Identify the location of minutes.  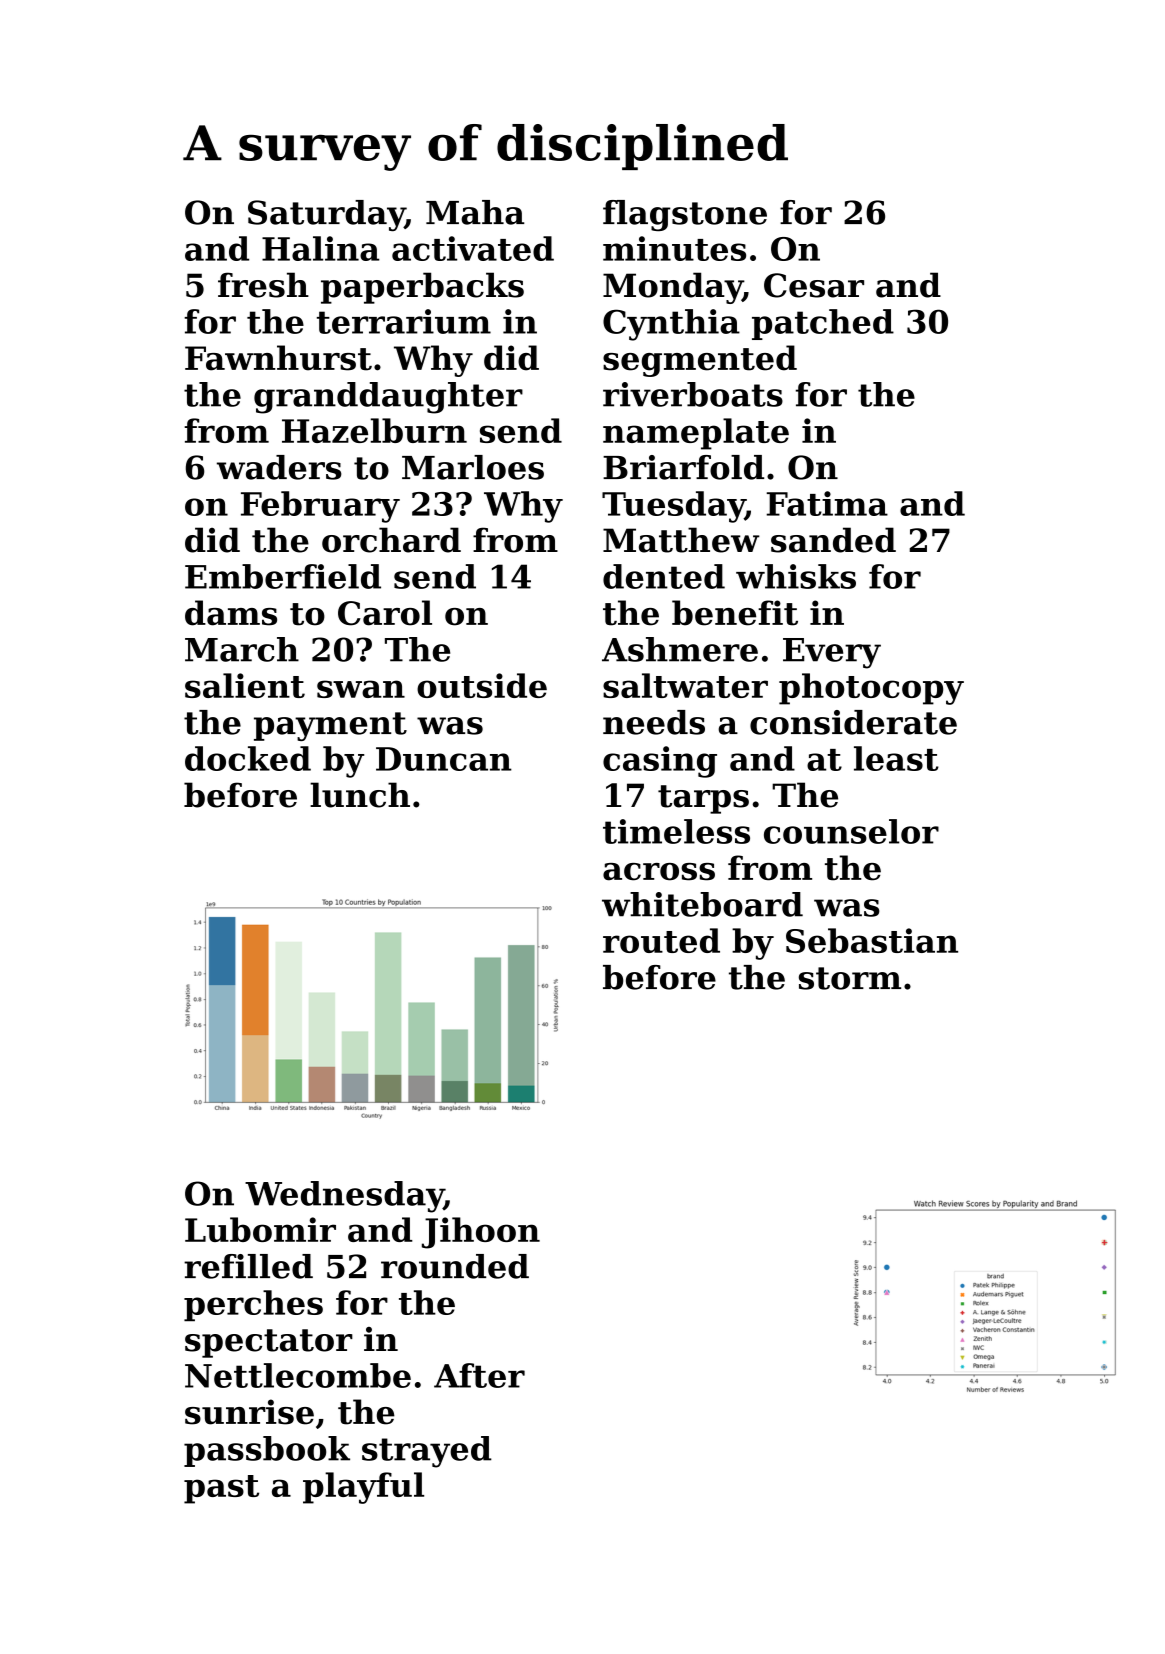
(674, 248).
